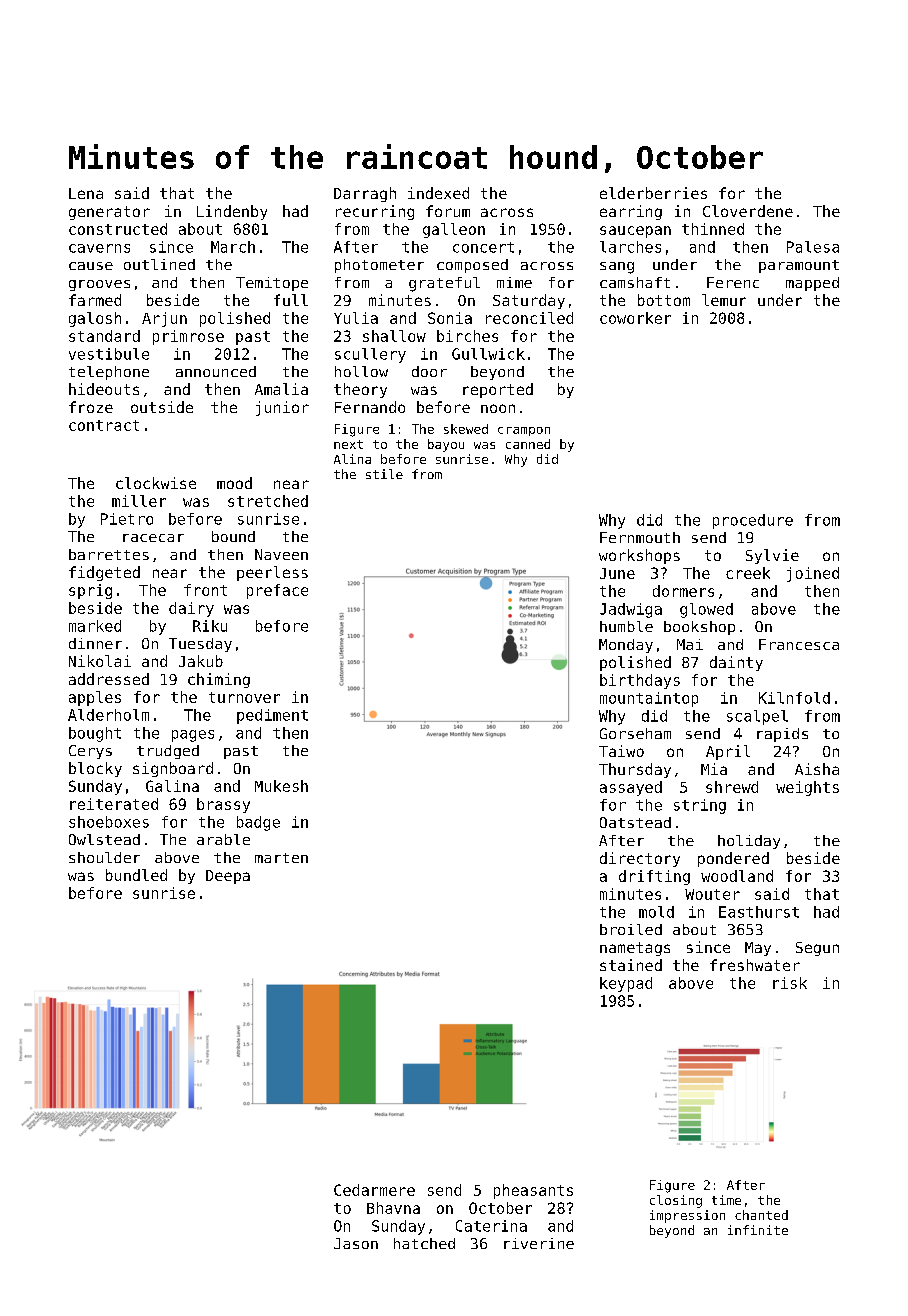 Image resolution: width=908 pixels, height=1316 pixels. Describe the element at coordinates (498, 390) in the screenshot. I see `reported` at that location.
